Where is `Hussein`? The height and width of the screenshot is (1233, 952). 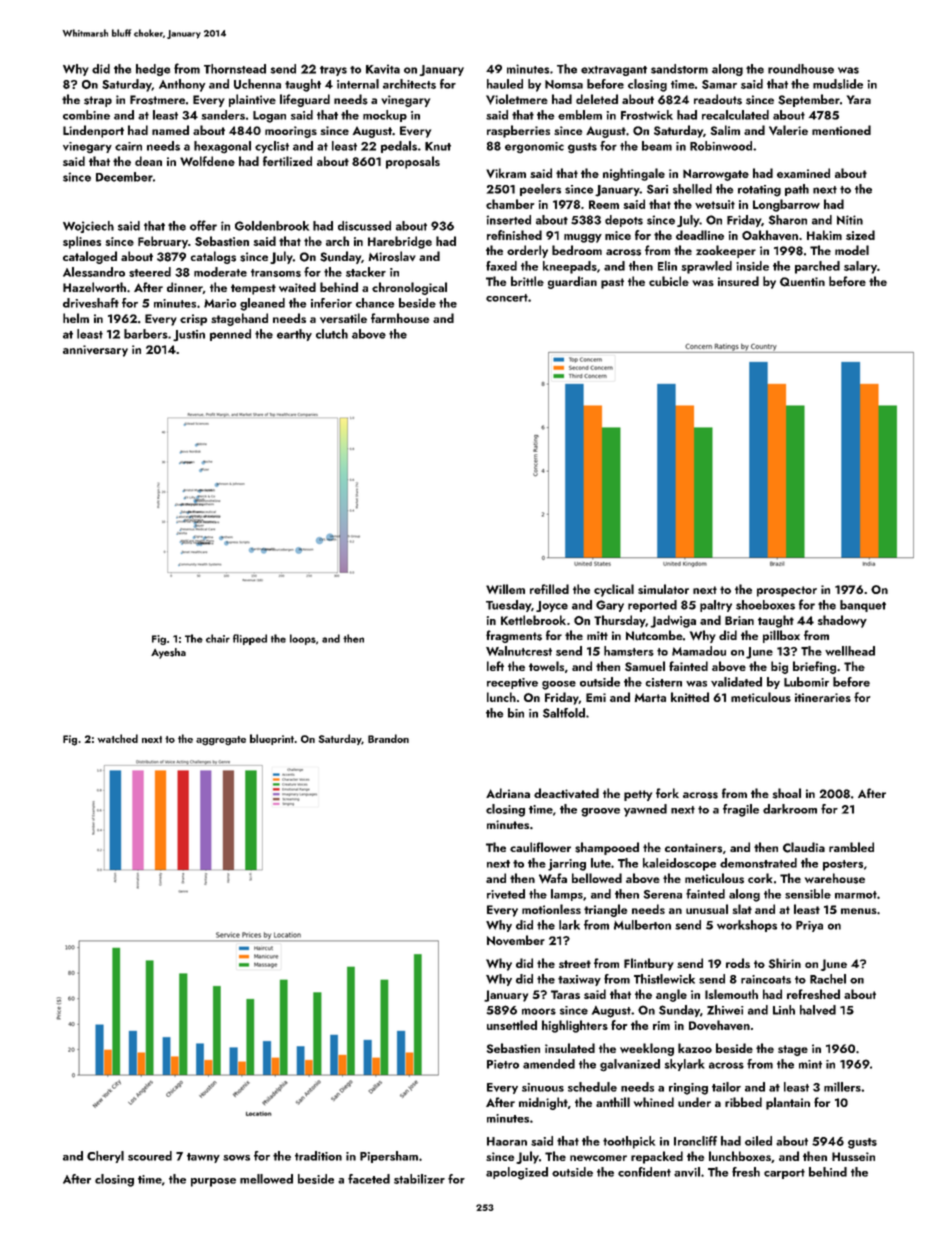 Hussein is located at coordinates (853, 1156).
